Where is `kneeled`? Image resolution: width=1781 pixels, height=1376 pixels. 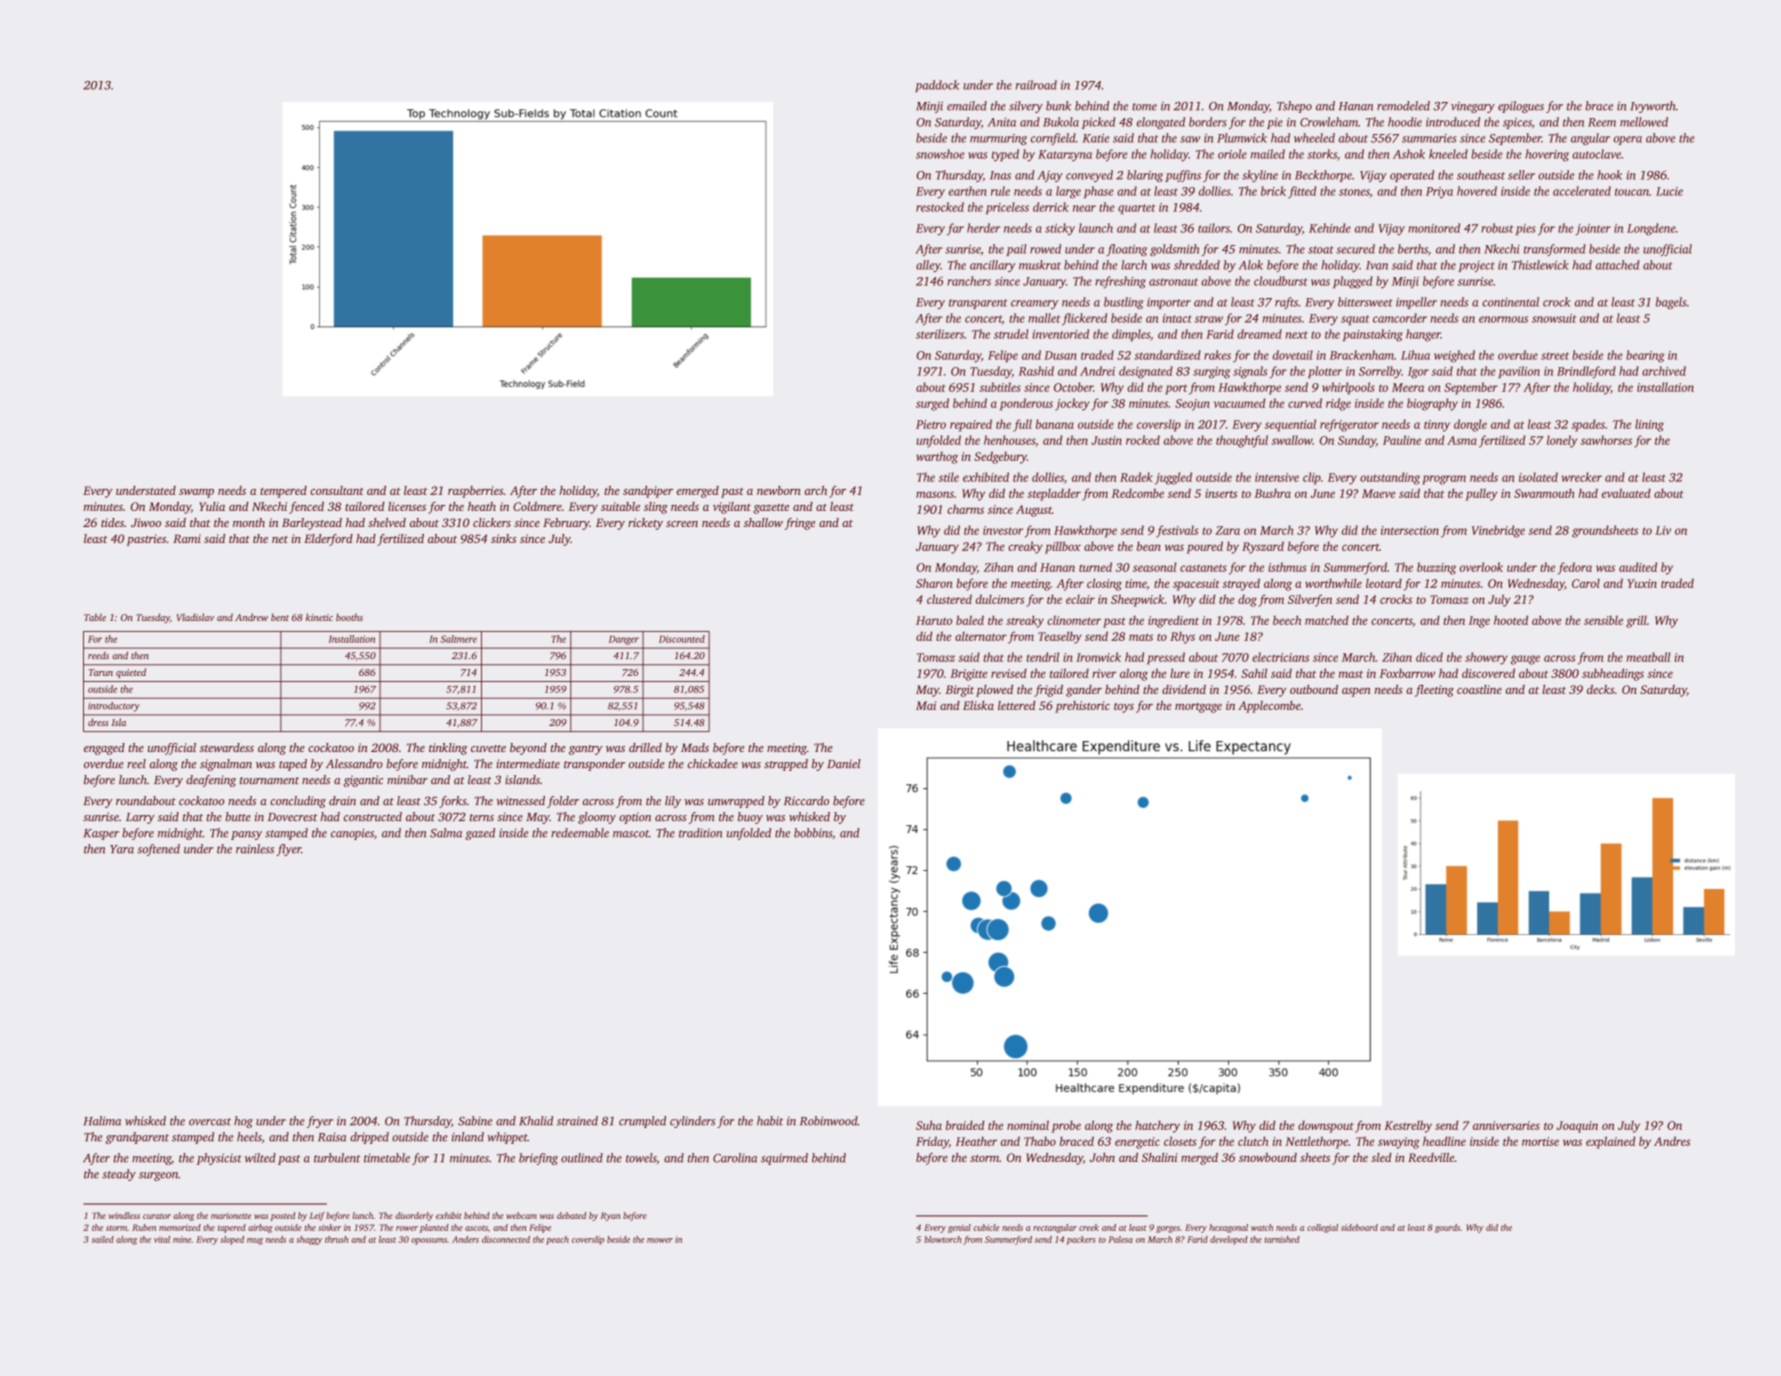
kneeled is located at coordinates (1448, 154).
